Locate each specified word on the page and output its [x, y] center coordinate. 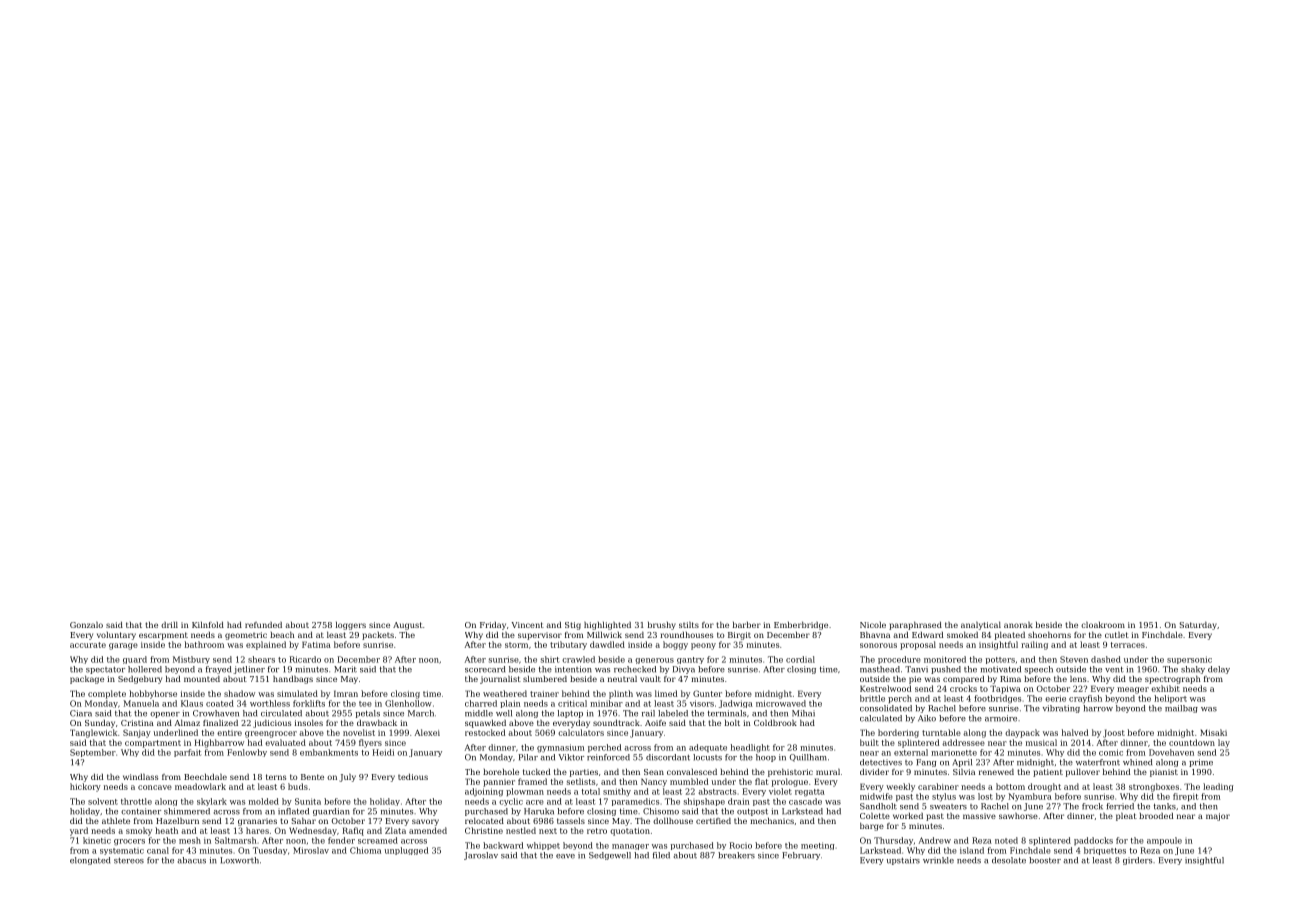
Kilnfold [208, 624]
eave [565, 856]
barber [747, 625]
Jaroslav [481, 856]
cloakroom [1103, 624]
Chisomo [661, 811]
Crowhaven [216, 713]
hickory [85, 787]
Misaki [1213, 732]
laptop [570, 714]
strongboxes [1154, 787]
